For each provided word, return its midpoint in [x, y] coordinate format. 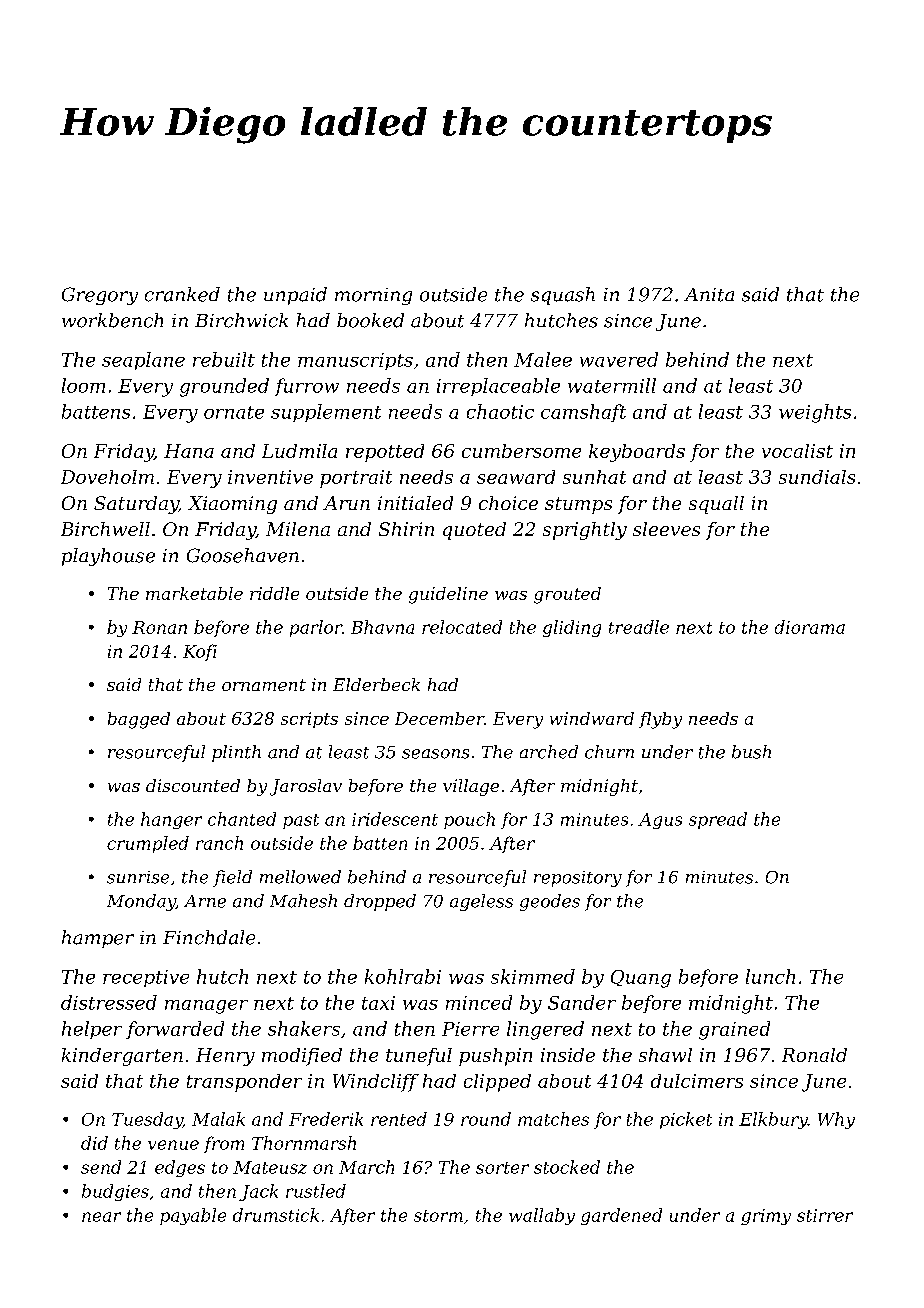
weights [815, 413]
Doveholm [107, 477]
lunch [770, 976]
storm [438, 1216]
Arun [346, 503]
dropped [380, 902]
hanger [171, 820]
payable [193, 1216]
